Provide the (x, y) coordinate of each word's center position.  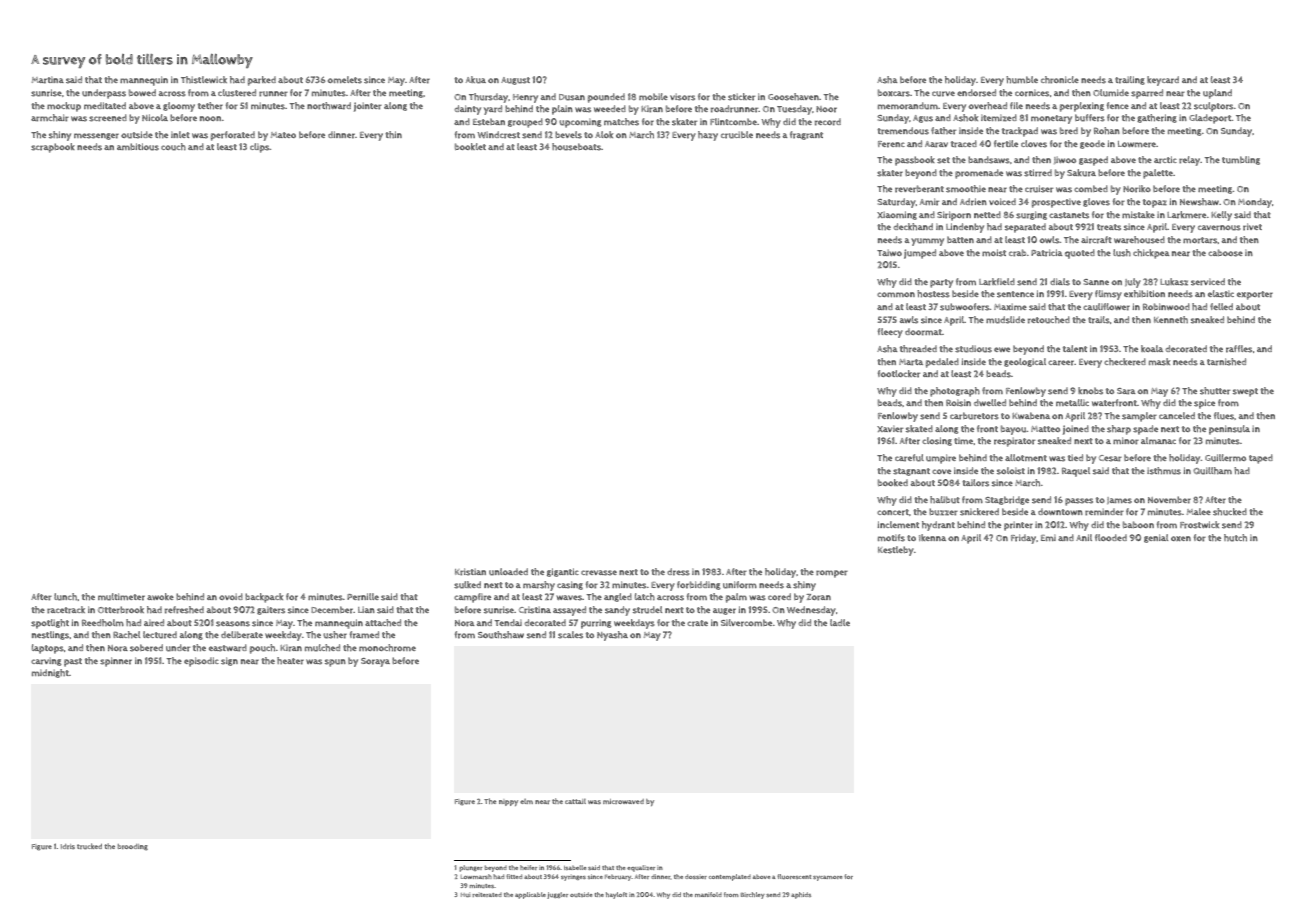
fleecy (890, 333)
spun (335, 663)
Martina (48, 80)
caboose (1225, 253)
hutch (1235, 538)
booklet (470, 146)
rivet (1252, 227)
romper (832, 574)
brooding (133, 847)
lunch (65, 597)
